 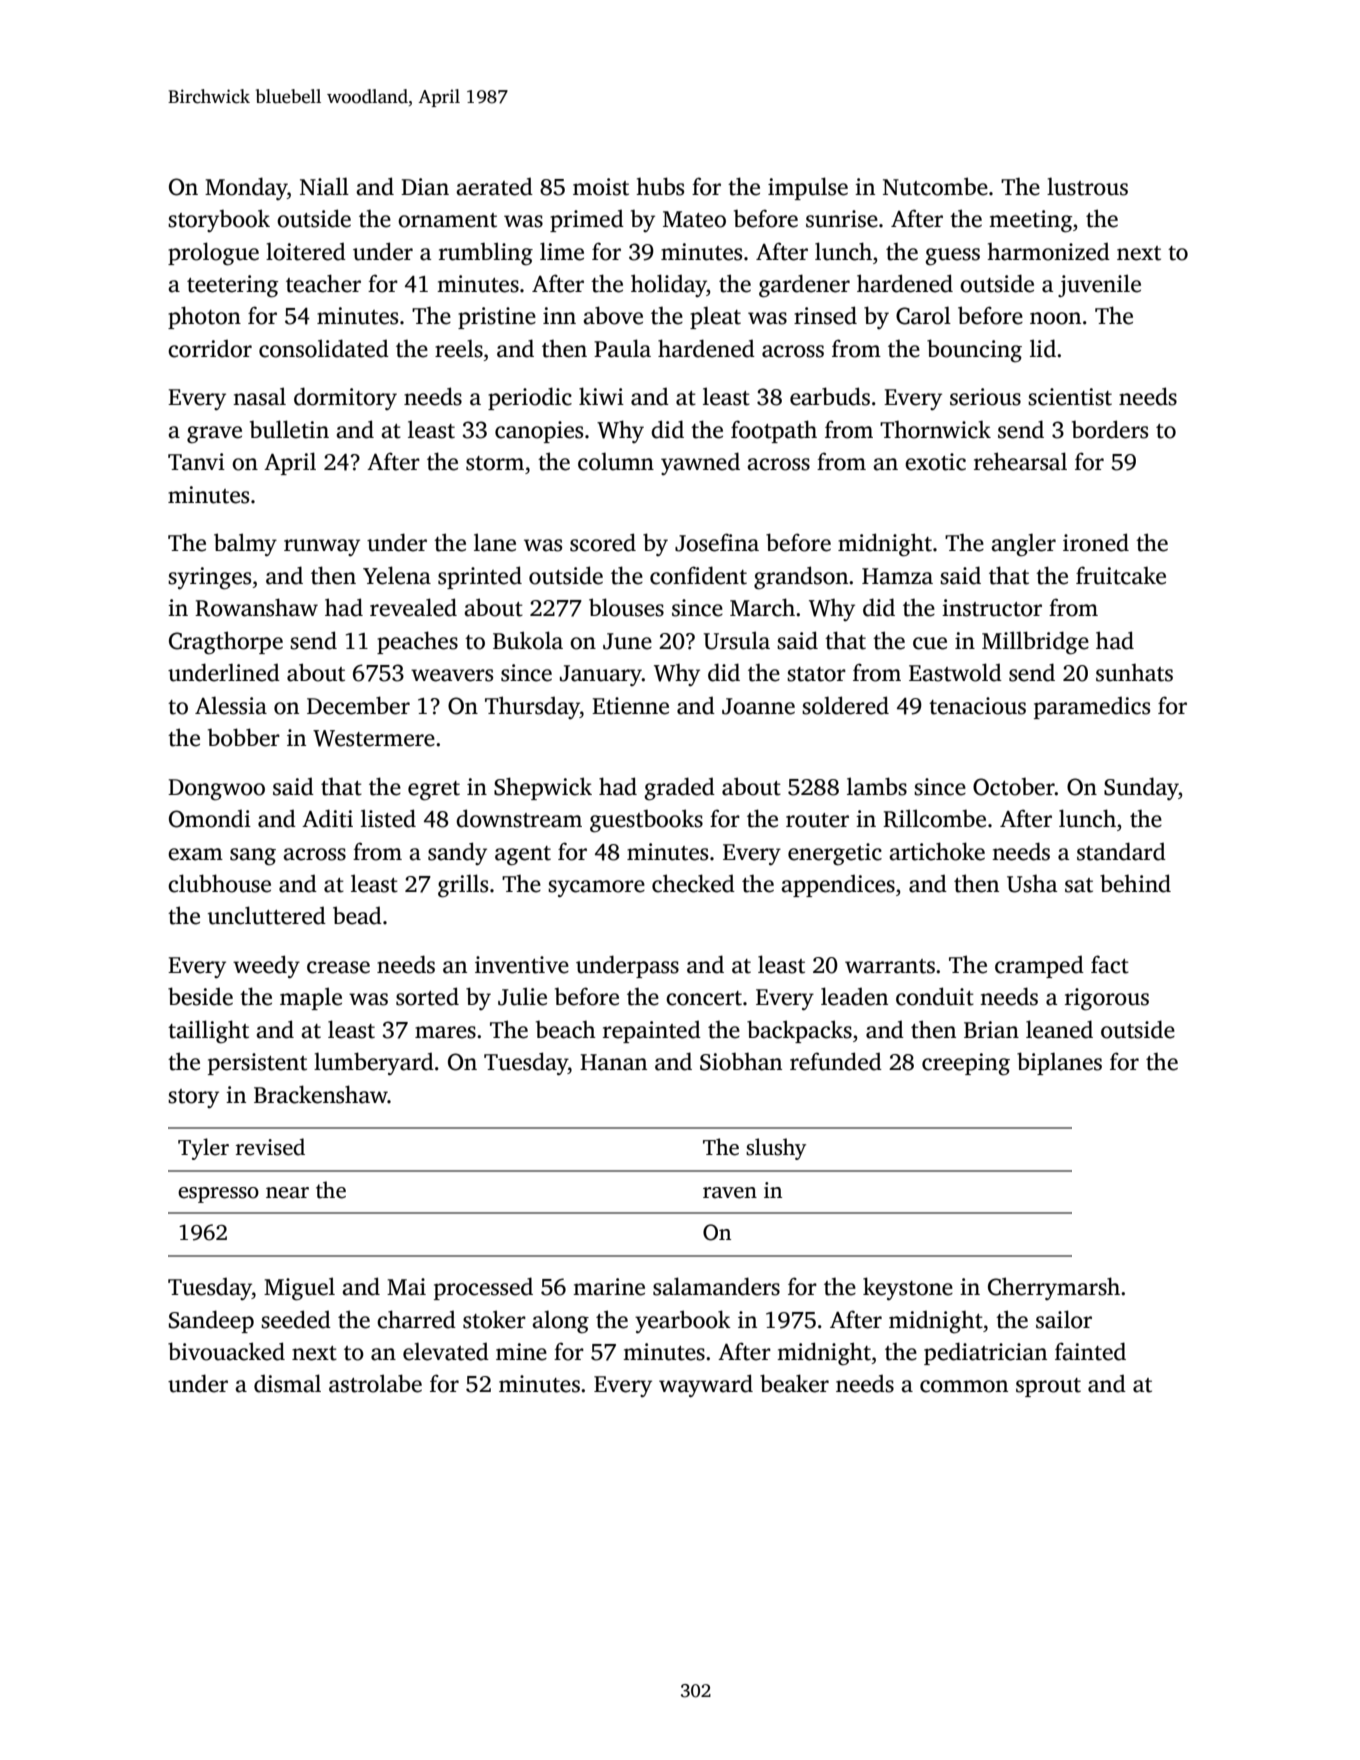 I want to click on keystone, so click(x=908, y=1289).
